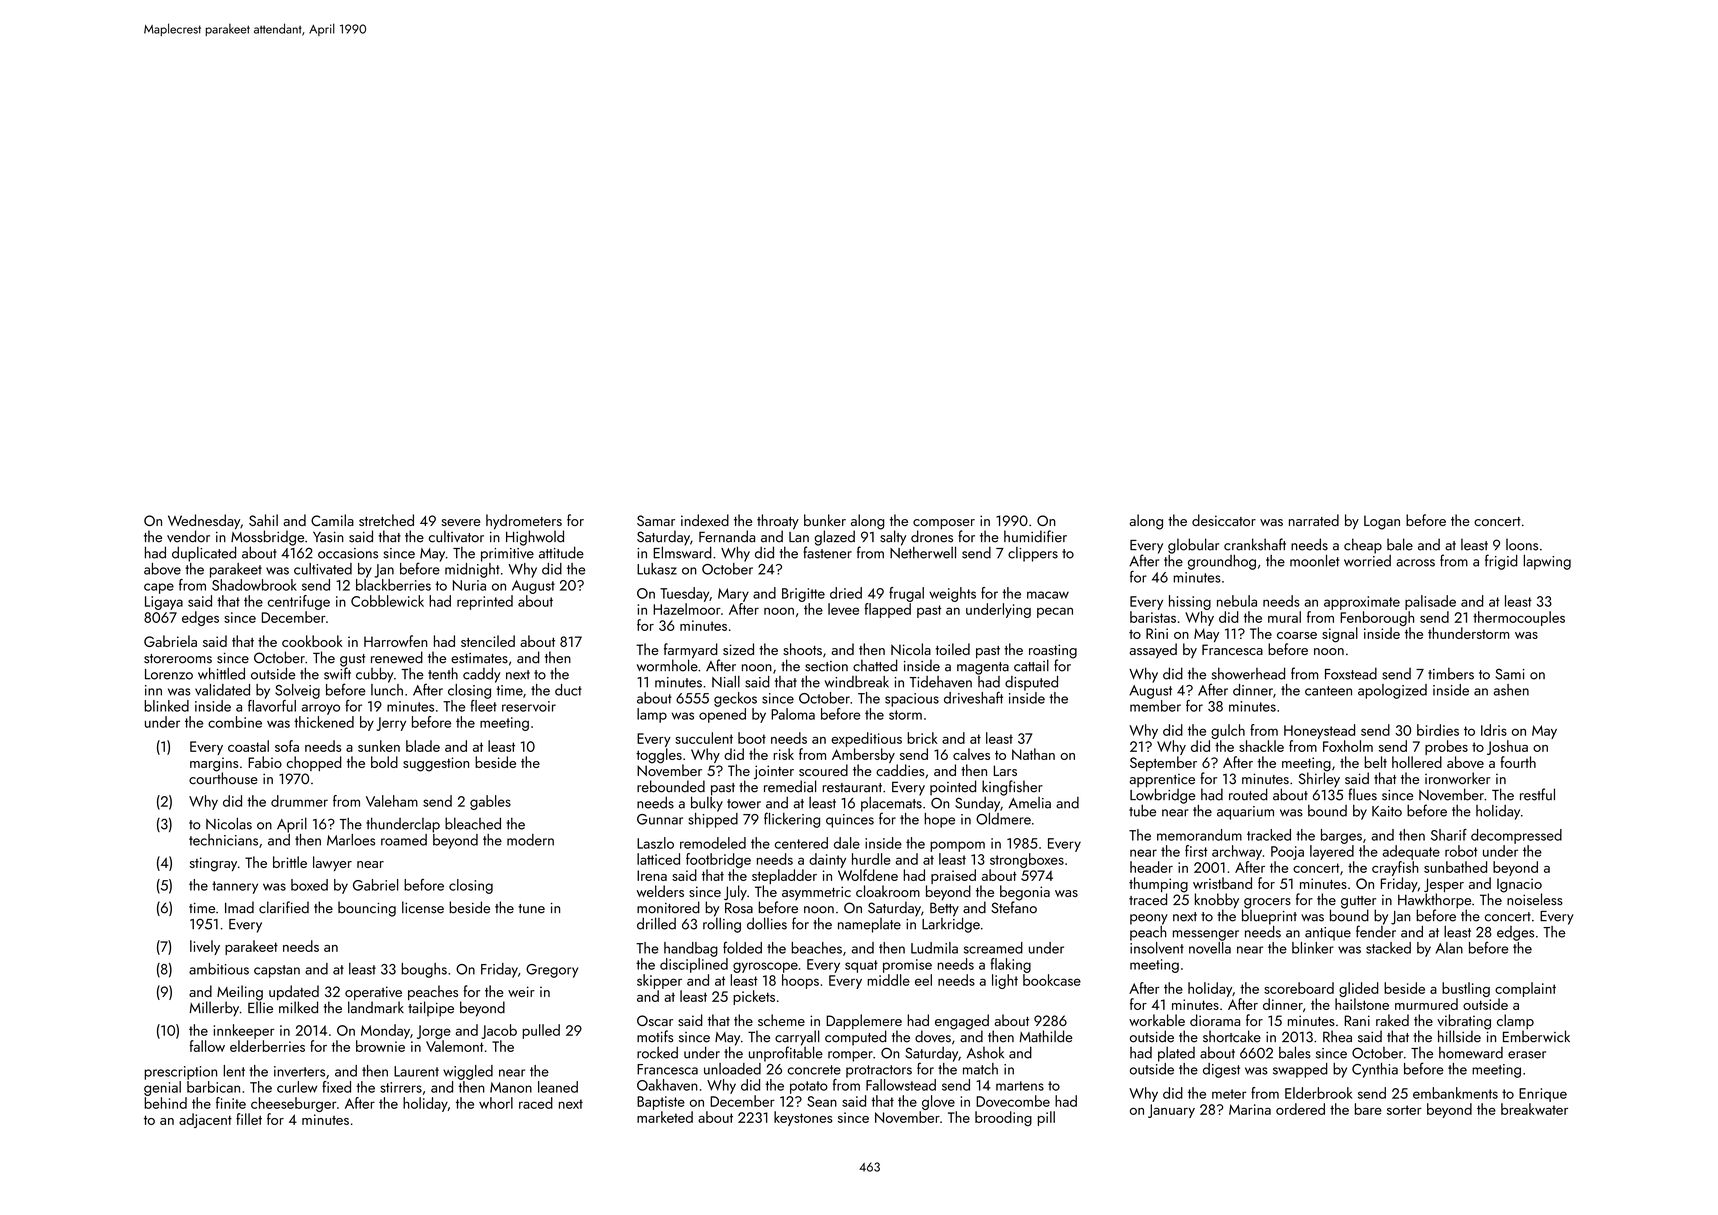  What do you see at coordinates (1033, 754) in the screenshot?
I see `Nathan` at bounding box center [1033, 754].
